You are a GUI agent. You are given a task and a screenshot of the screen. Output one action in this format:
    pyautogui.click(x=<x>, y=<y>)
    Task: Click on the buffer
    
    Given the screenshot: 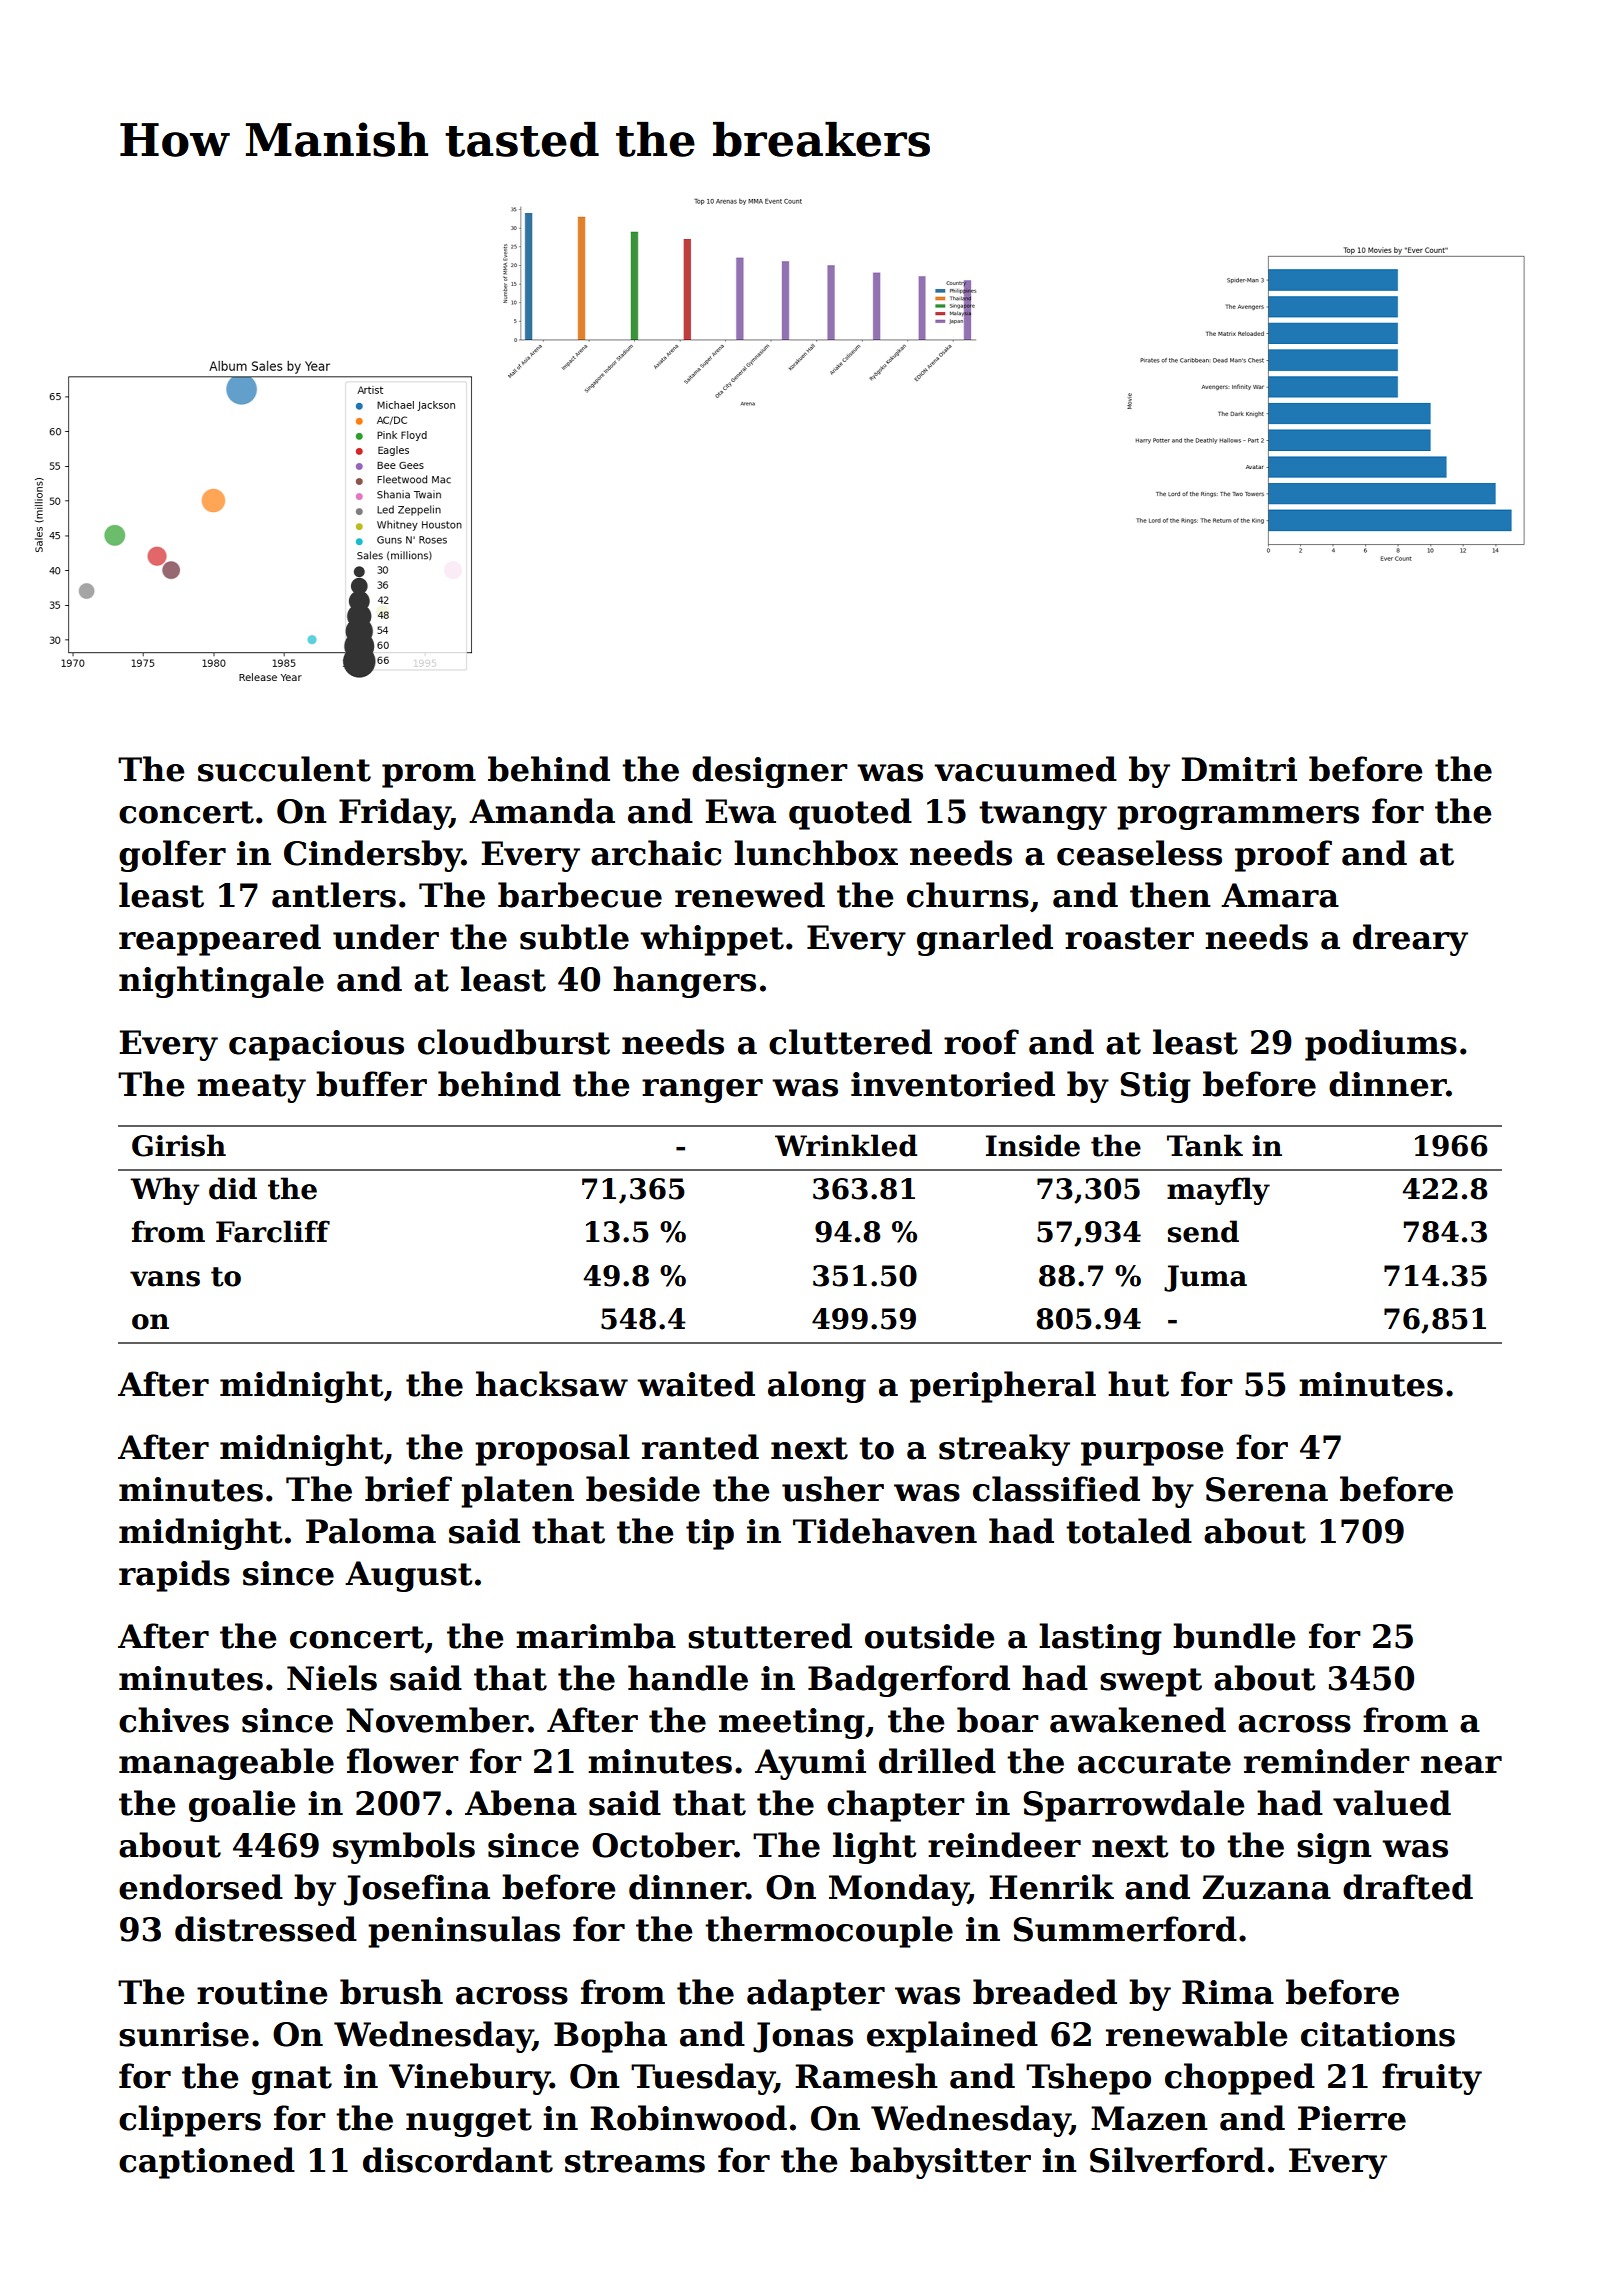 What is the action you would take?
    pyautogui.click(x=371, y=1084)
